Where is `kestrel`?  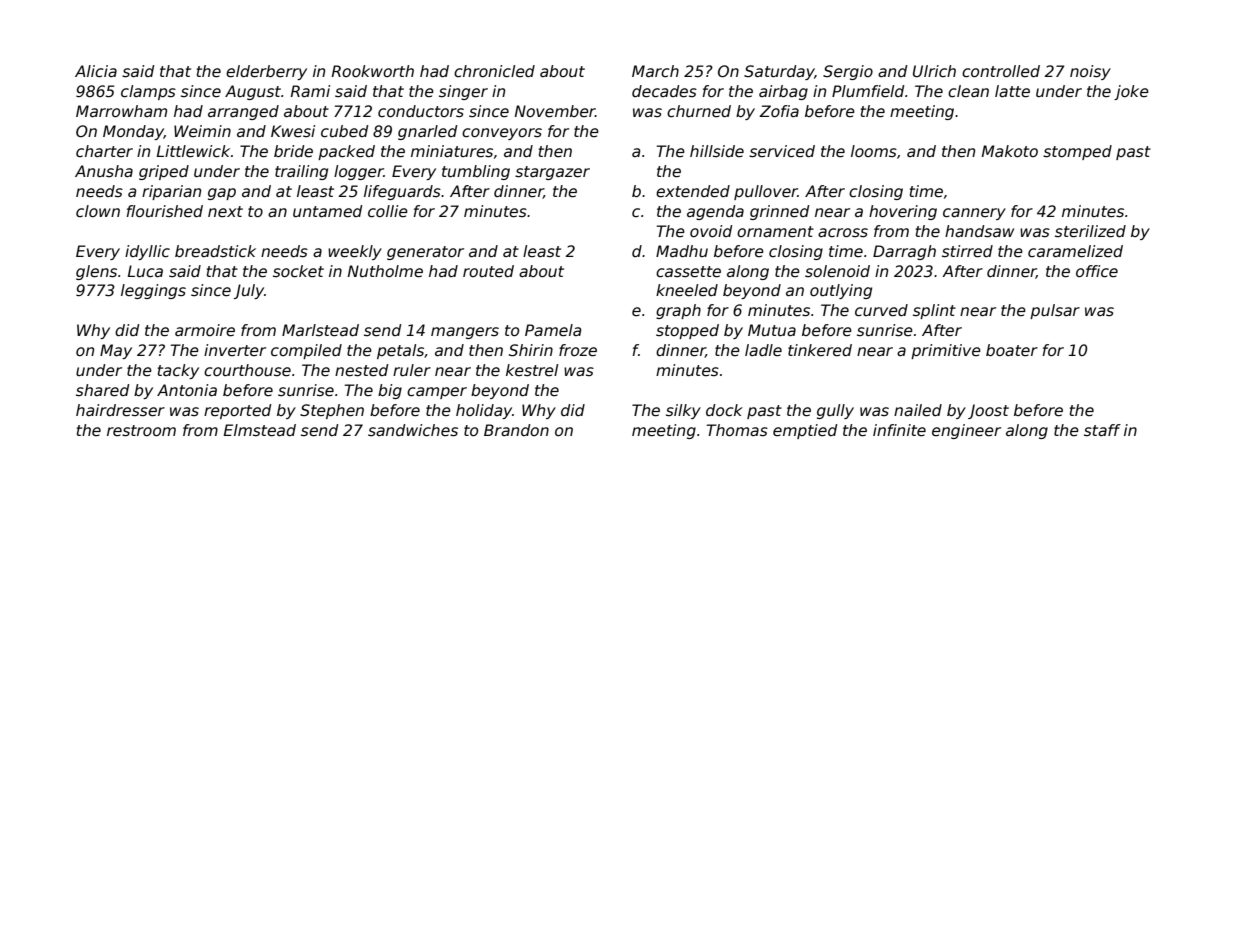
kestrel is located at coordinates (532, 370).
